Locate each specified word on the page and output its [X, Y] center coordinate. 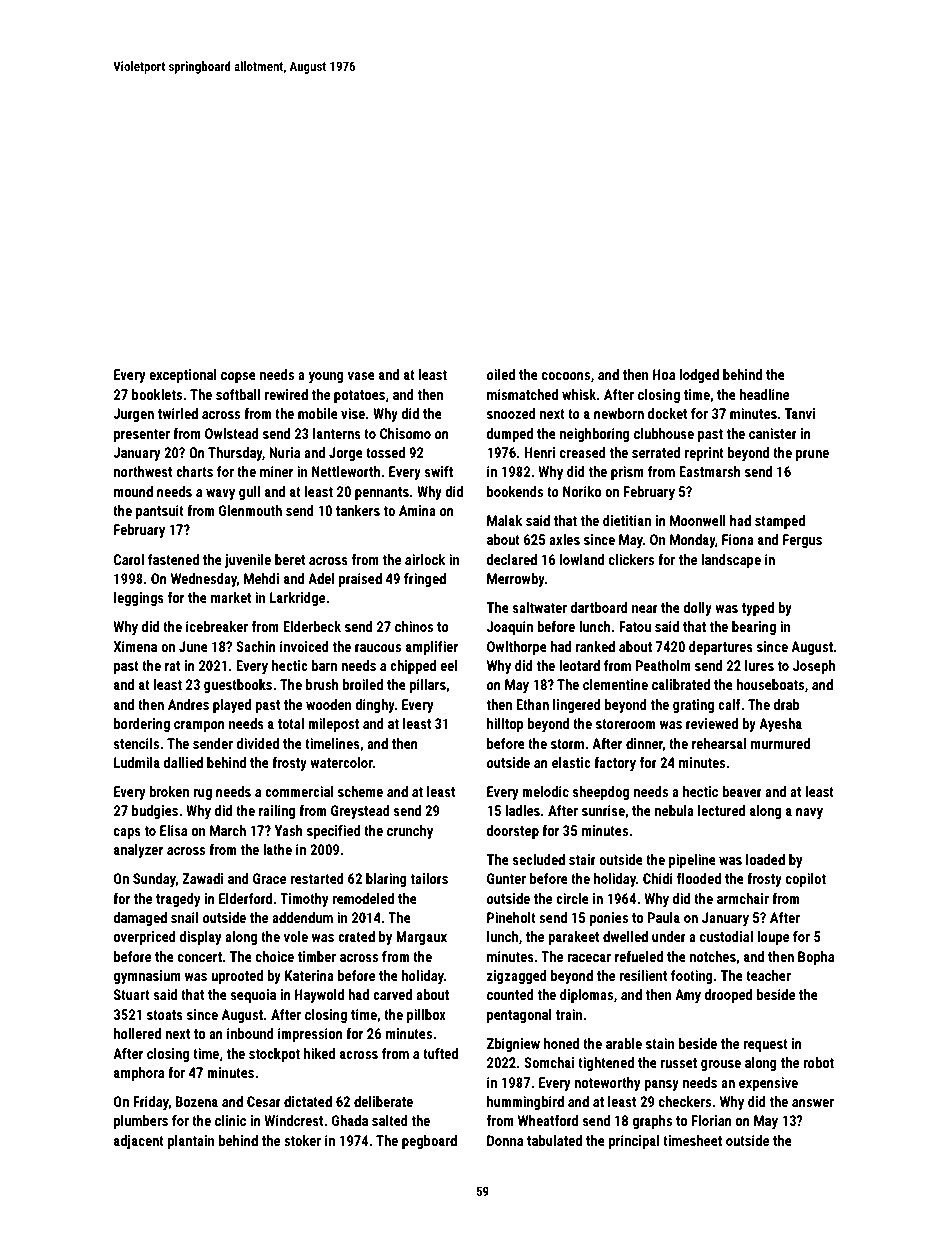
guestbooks [238, 686]
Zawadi [202, 878]
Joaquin [510, 628]
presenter [142, 435]
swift [439, 471]
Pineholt [511, 917]
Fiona [738, 539]
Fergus [802, 541]
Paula [664, 917]
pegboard [429, 1142]
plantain [191, 1142]
